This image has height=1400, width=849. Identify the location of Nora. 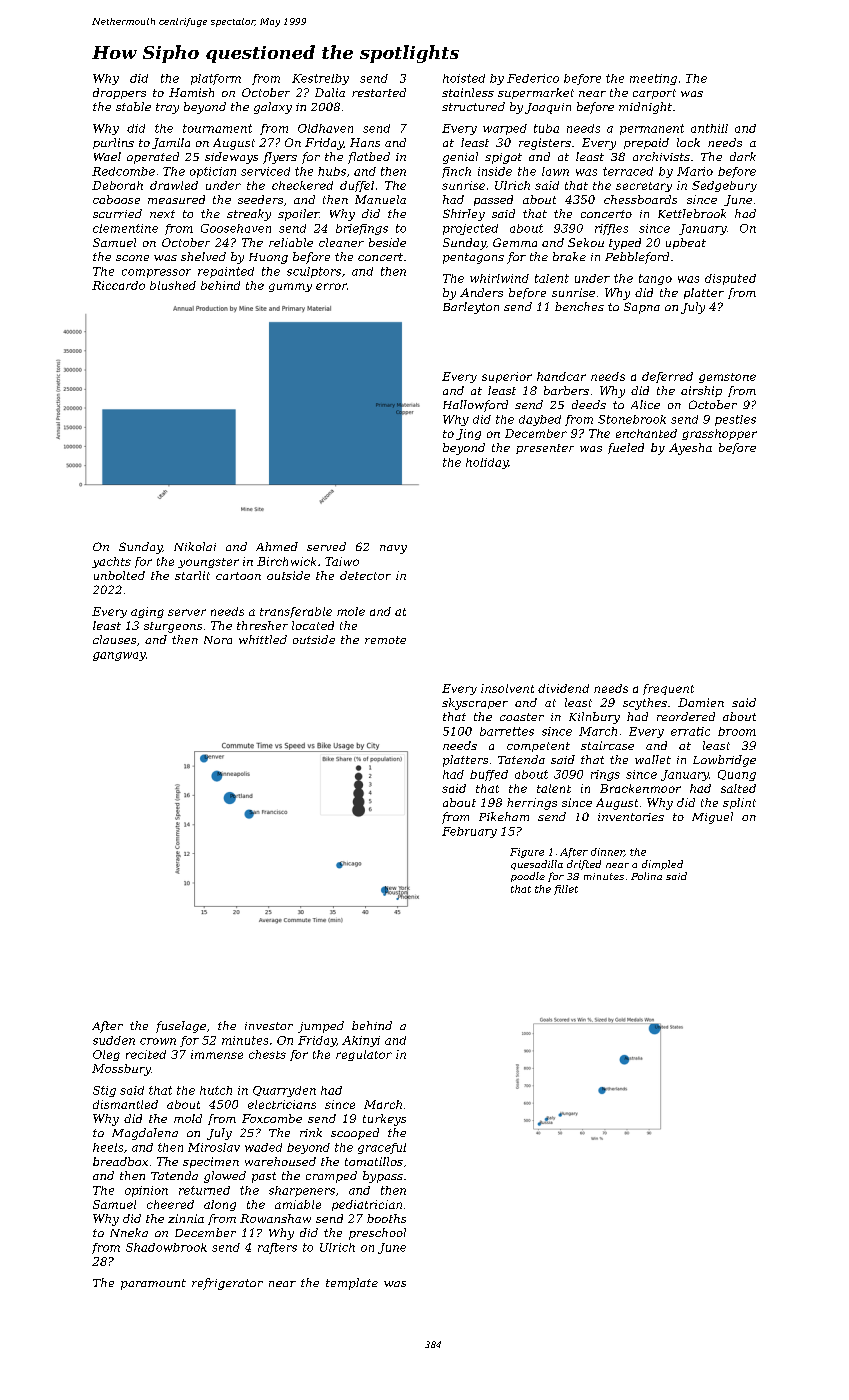
(218, 640).
